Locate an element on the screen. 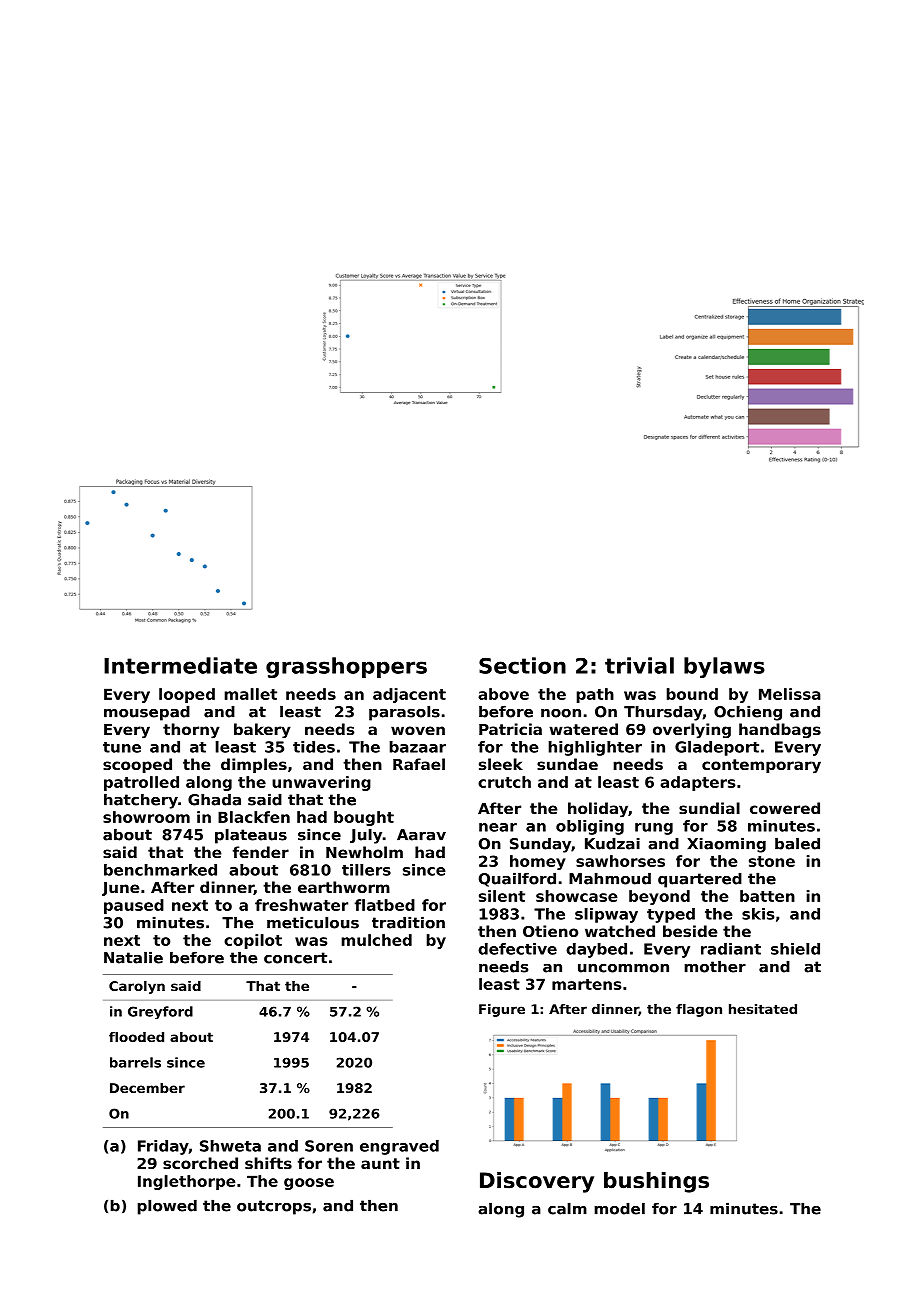  path is located at coordinates (595, 695).
